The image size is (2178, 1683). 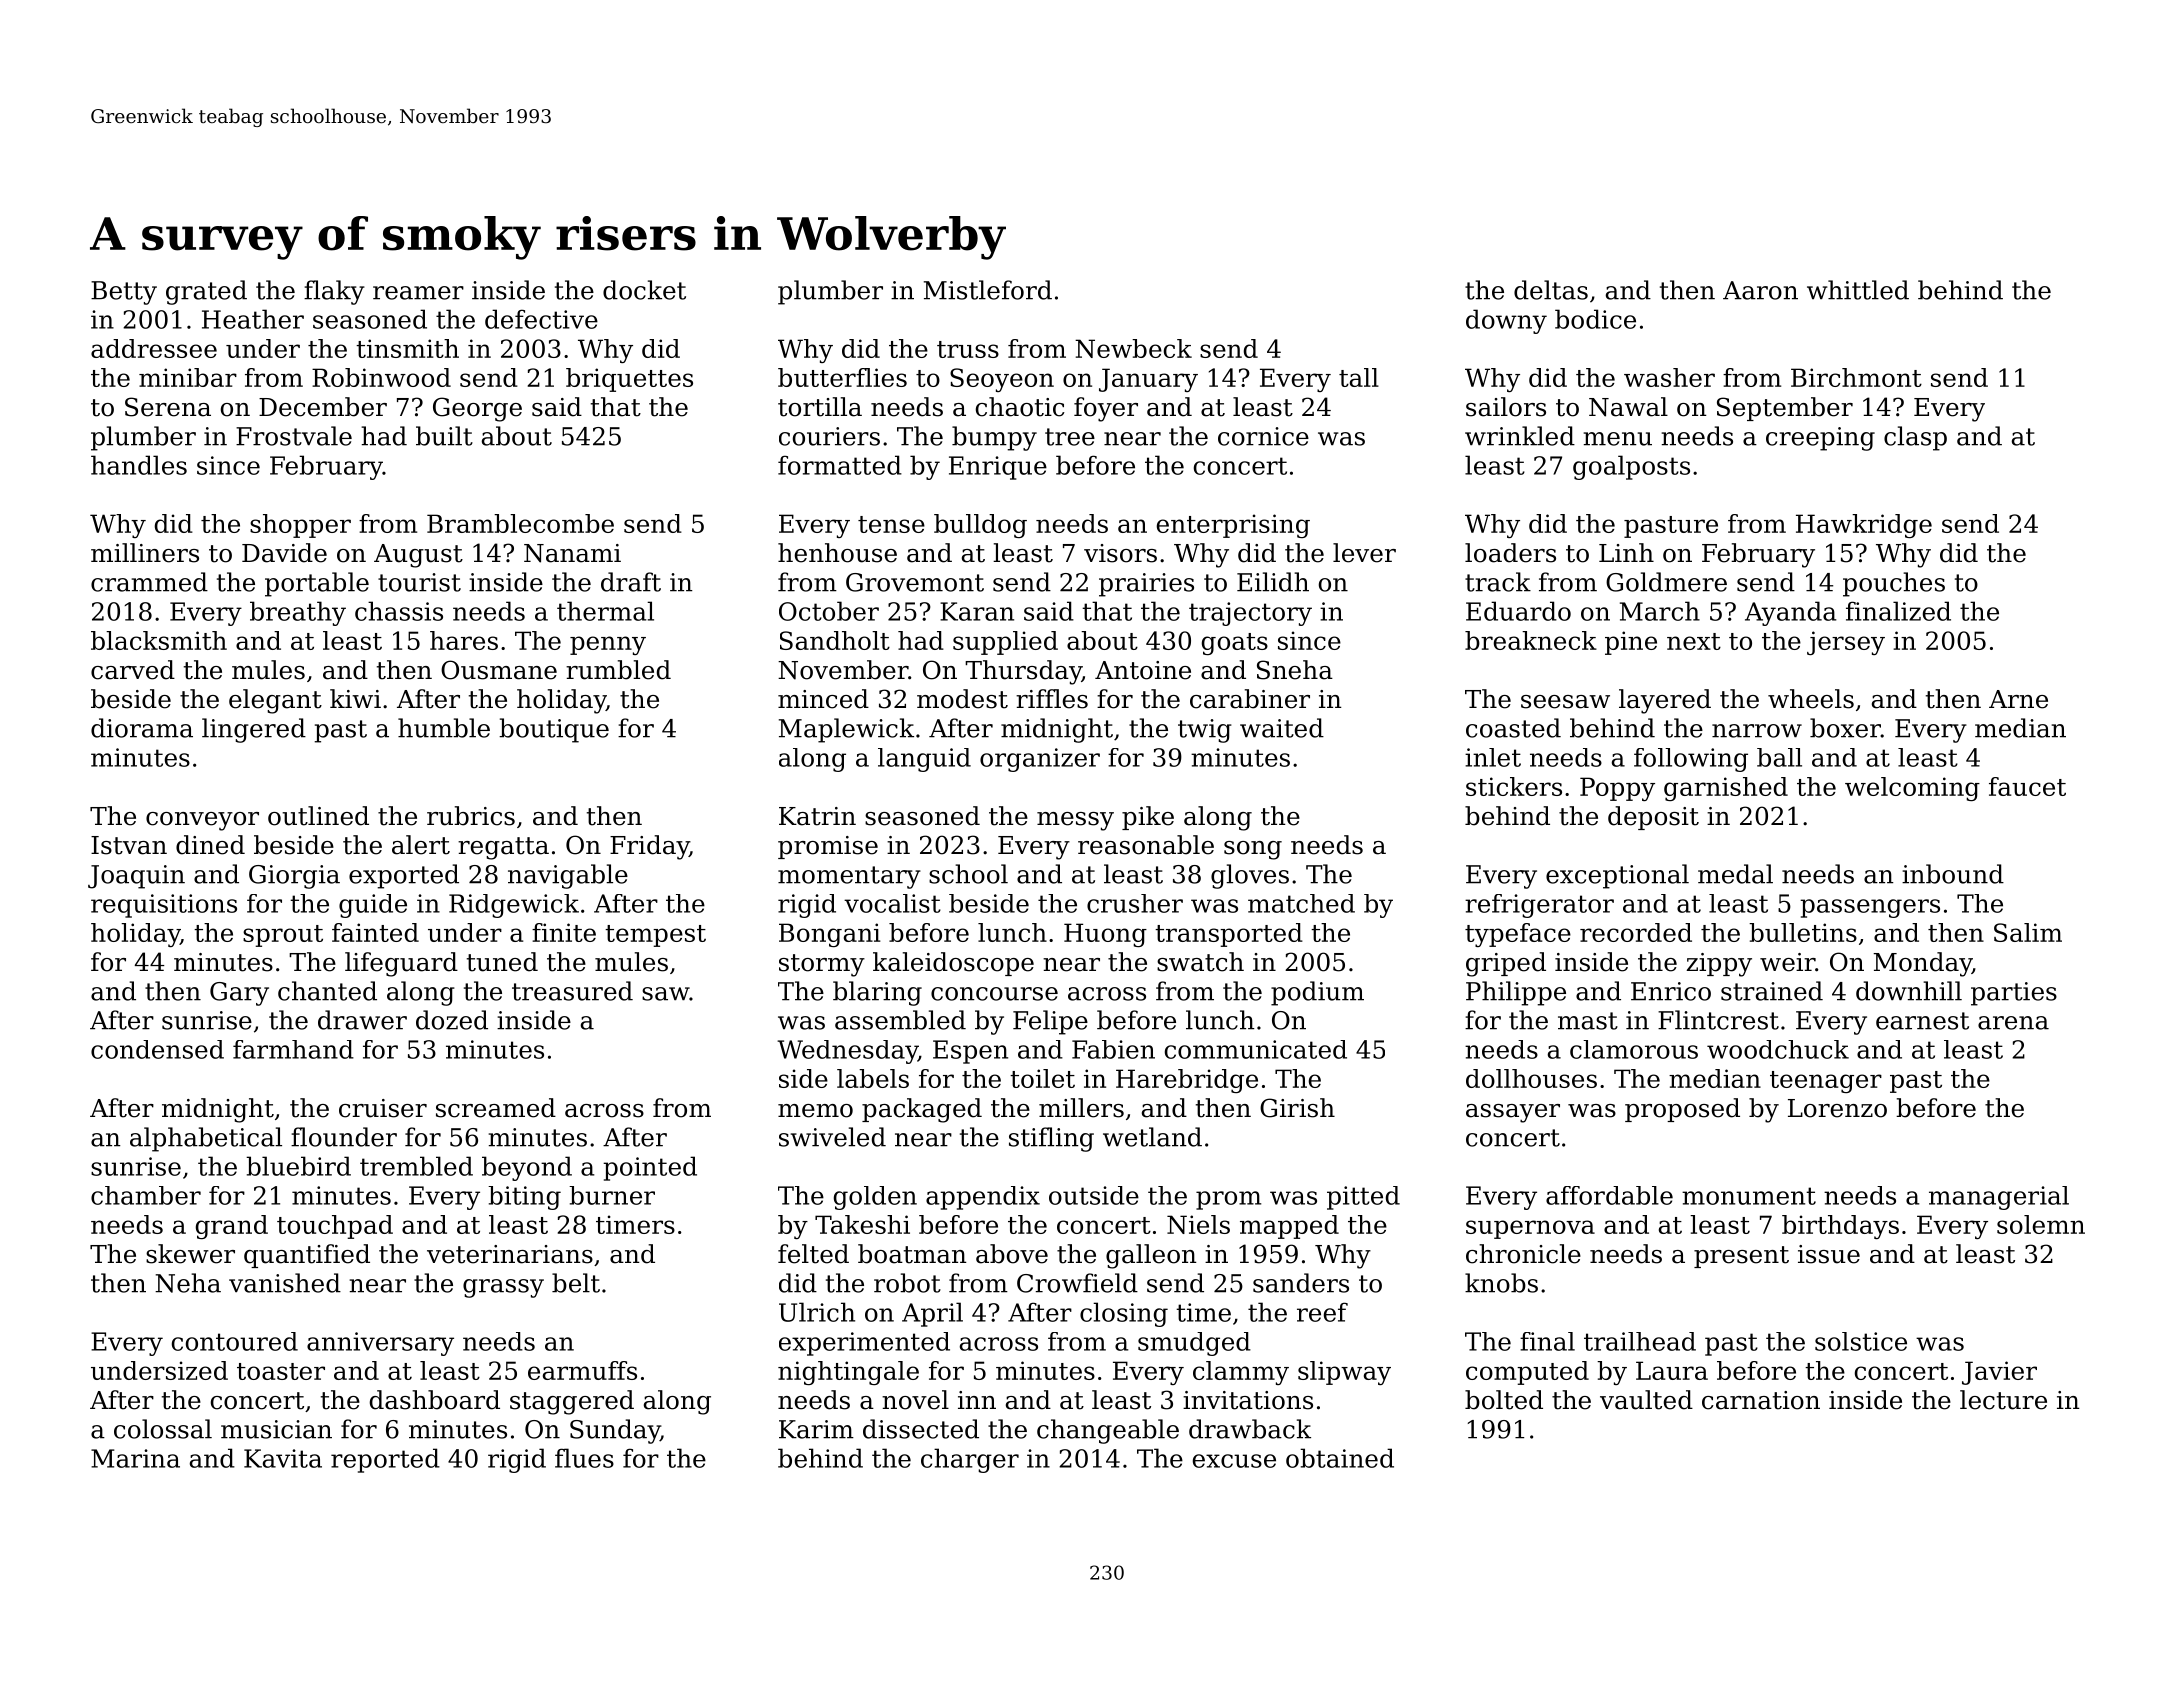 I want to click on Betty, so click(x=124, y=293).
